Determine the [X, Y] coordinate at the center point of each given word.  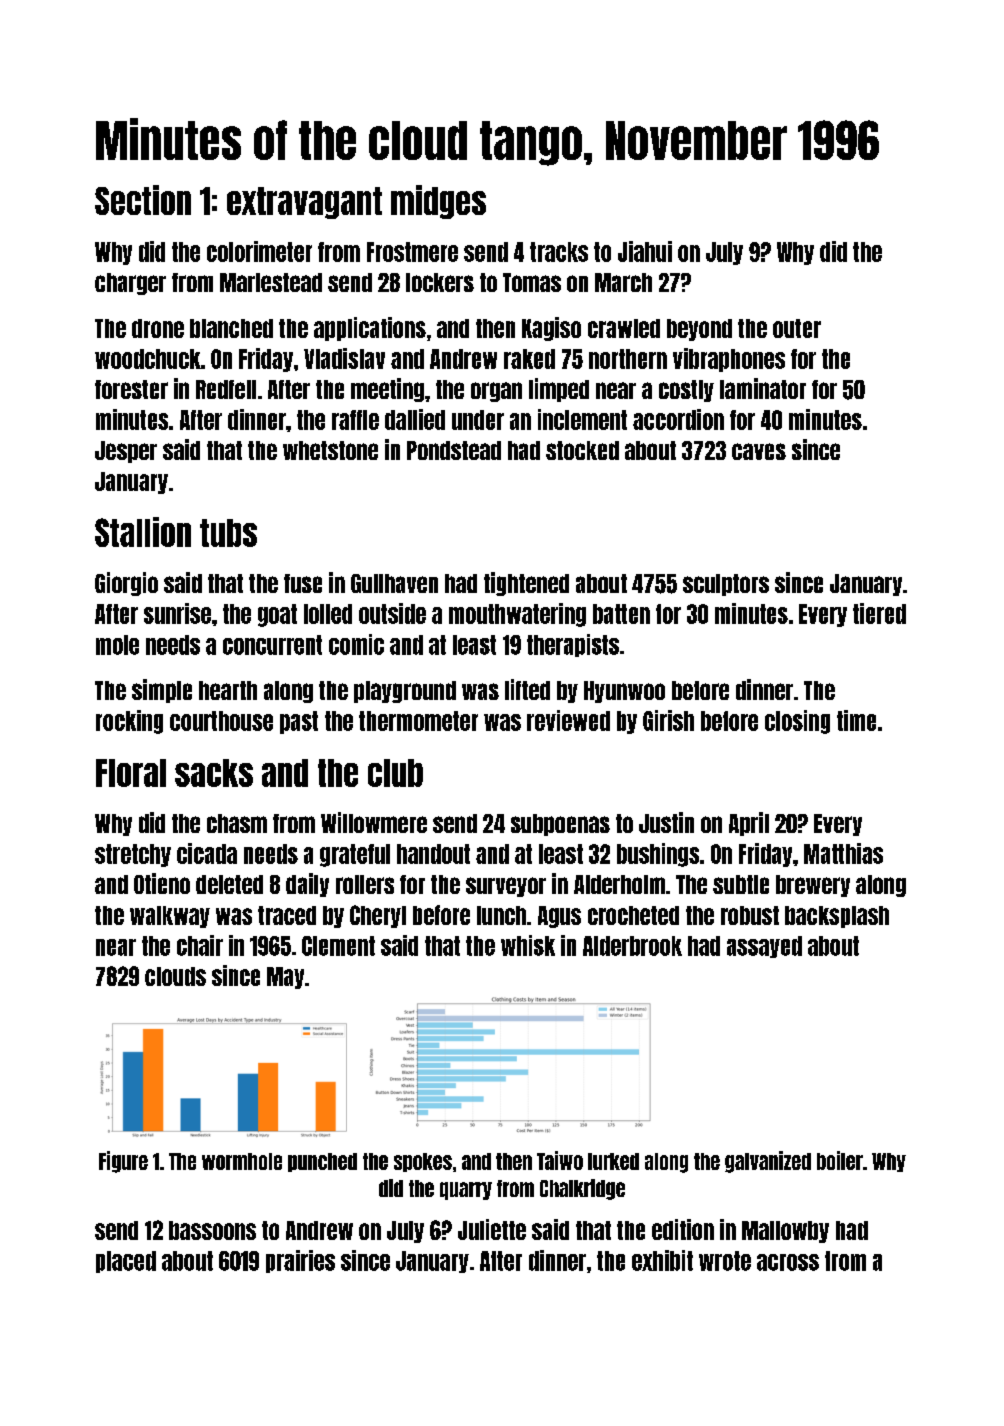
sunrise [177, 613]
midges [438, 202]
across [788, 1262]
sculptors [726, 585]
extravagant [304, 203]
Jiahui [645, 251]
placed [126, 1262]
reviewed [568, 720]
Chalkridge [582, 1189]
